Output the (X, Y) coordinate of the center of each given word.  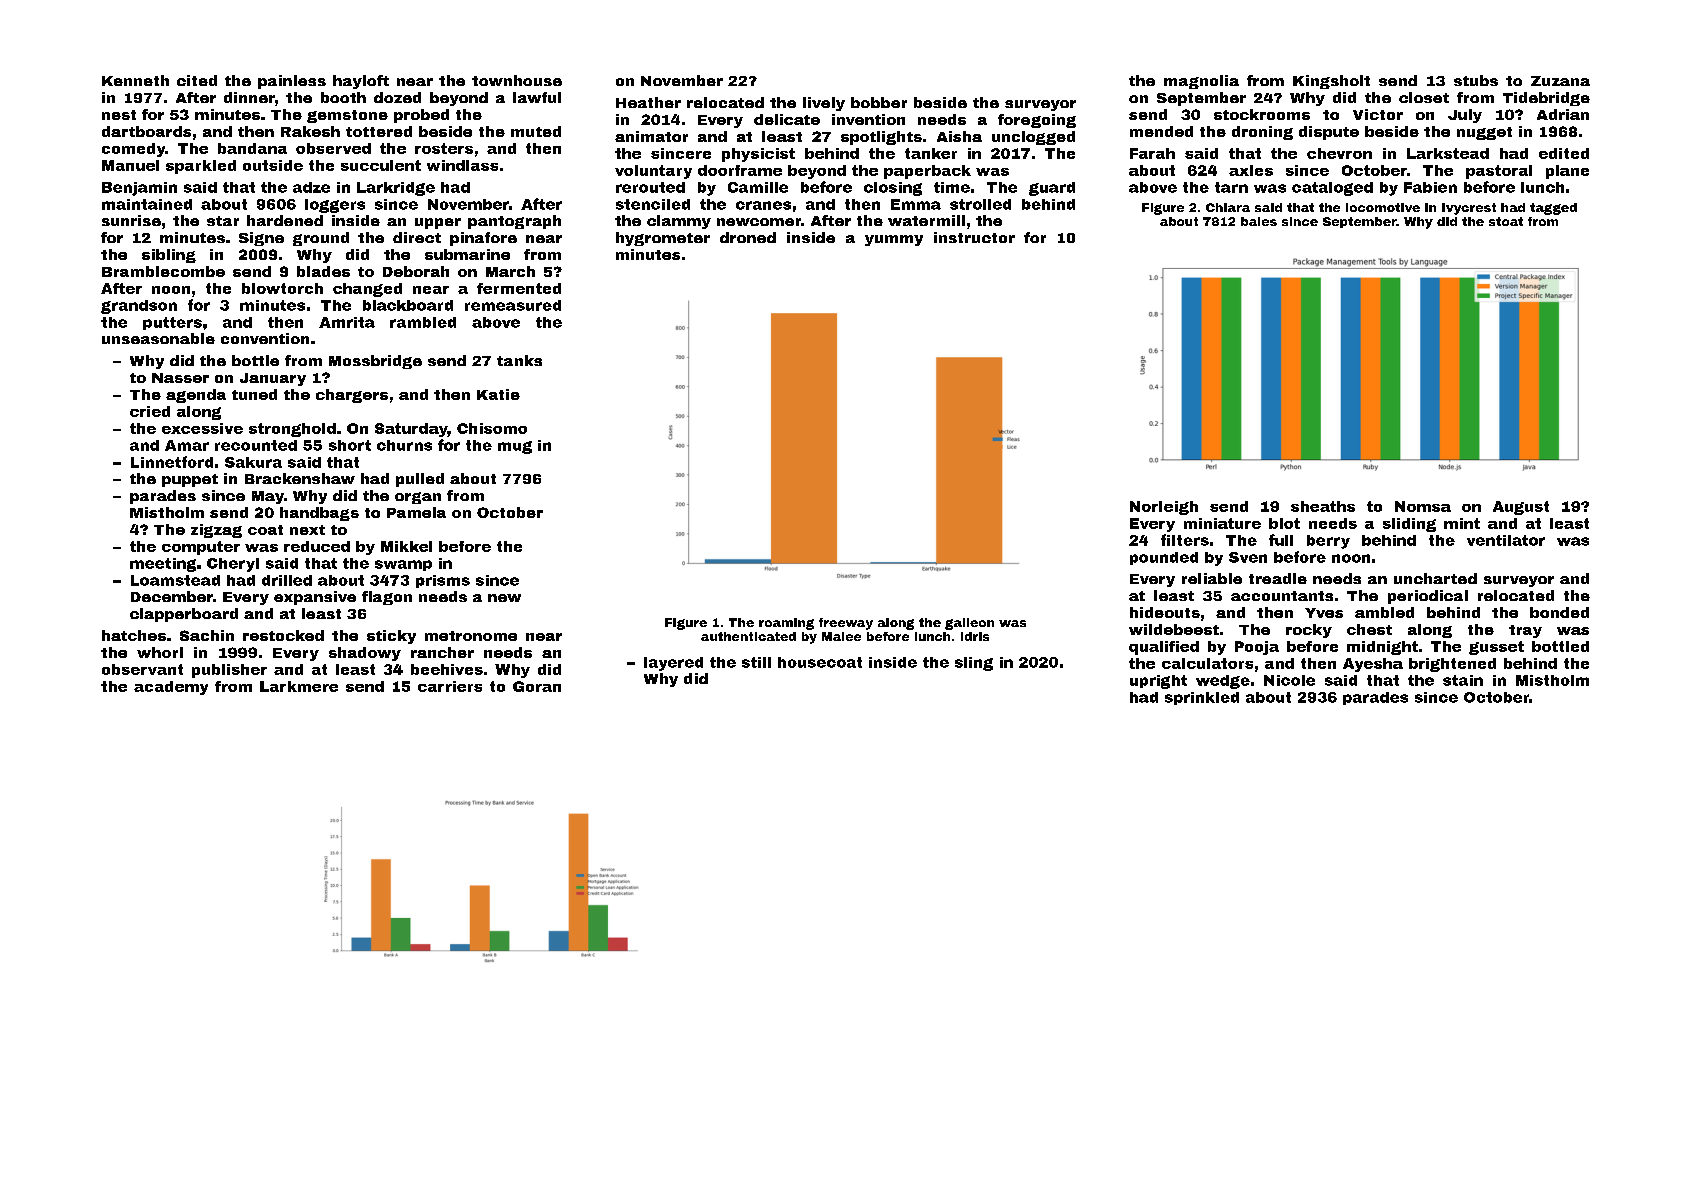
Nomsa (1423, 506)
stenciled (653, 204)
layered (673, 664)
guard (1052, 189)
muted (536, 131)
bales (1259, 221)
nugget (1484, 133)
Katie (498, 394)
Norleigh (1164, 508)
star (223, 221)
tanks (519, 360)
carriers (450, 686)
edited (1564, 153)
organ (418, 498)
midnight (1382, 648)
